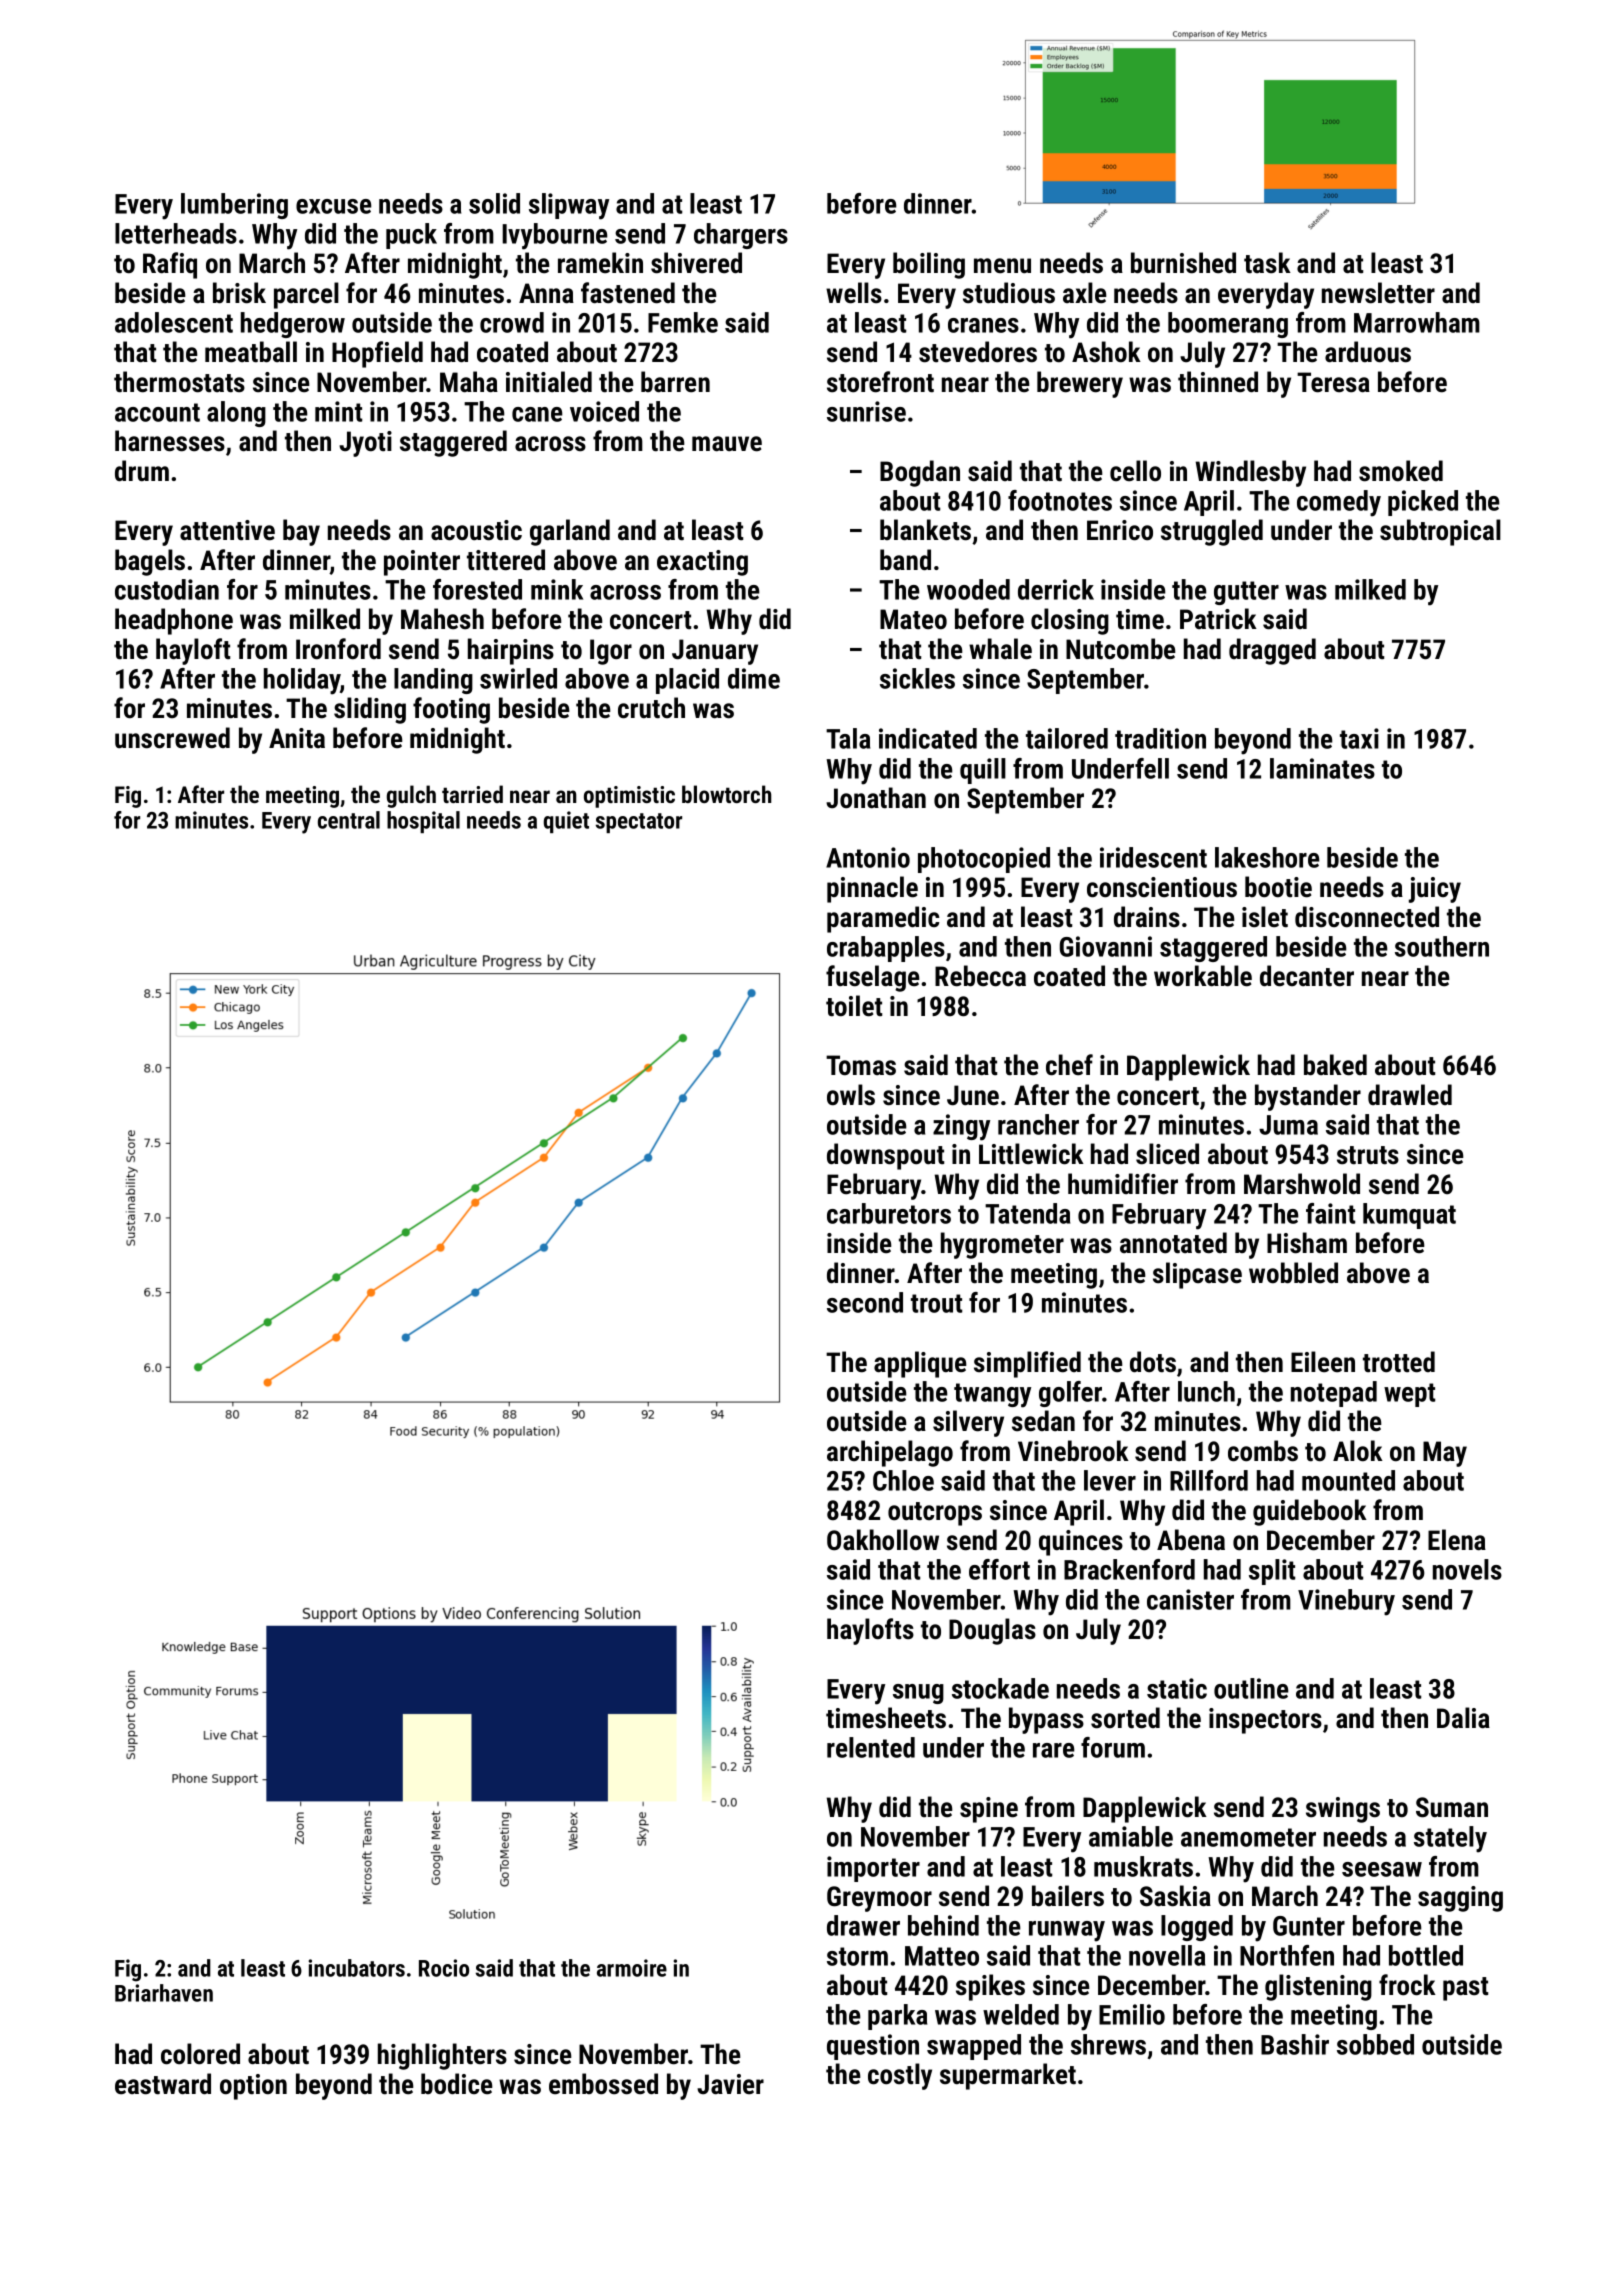 This screenshot has width=1620, height=2292. I want to click on chargers, so click(741, 236).
